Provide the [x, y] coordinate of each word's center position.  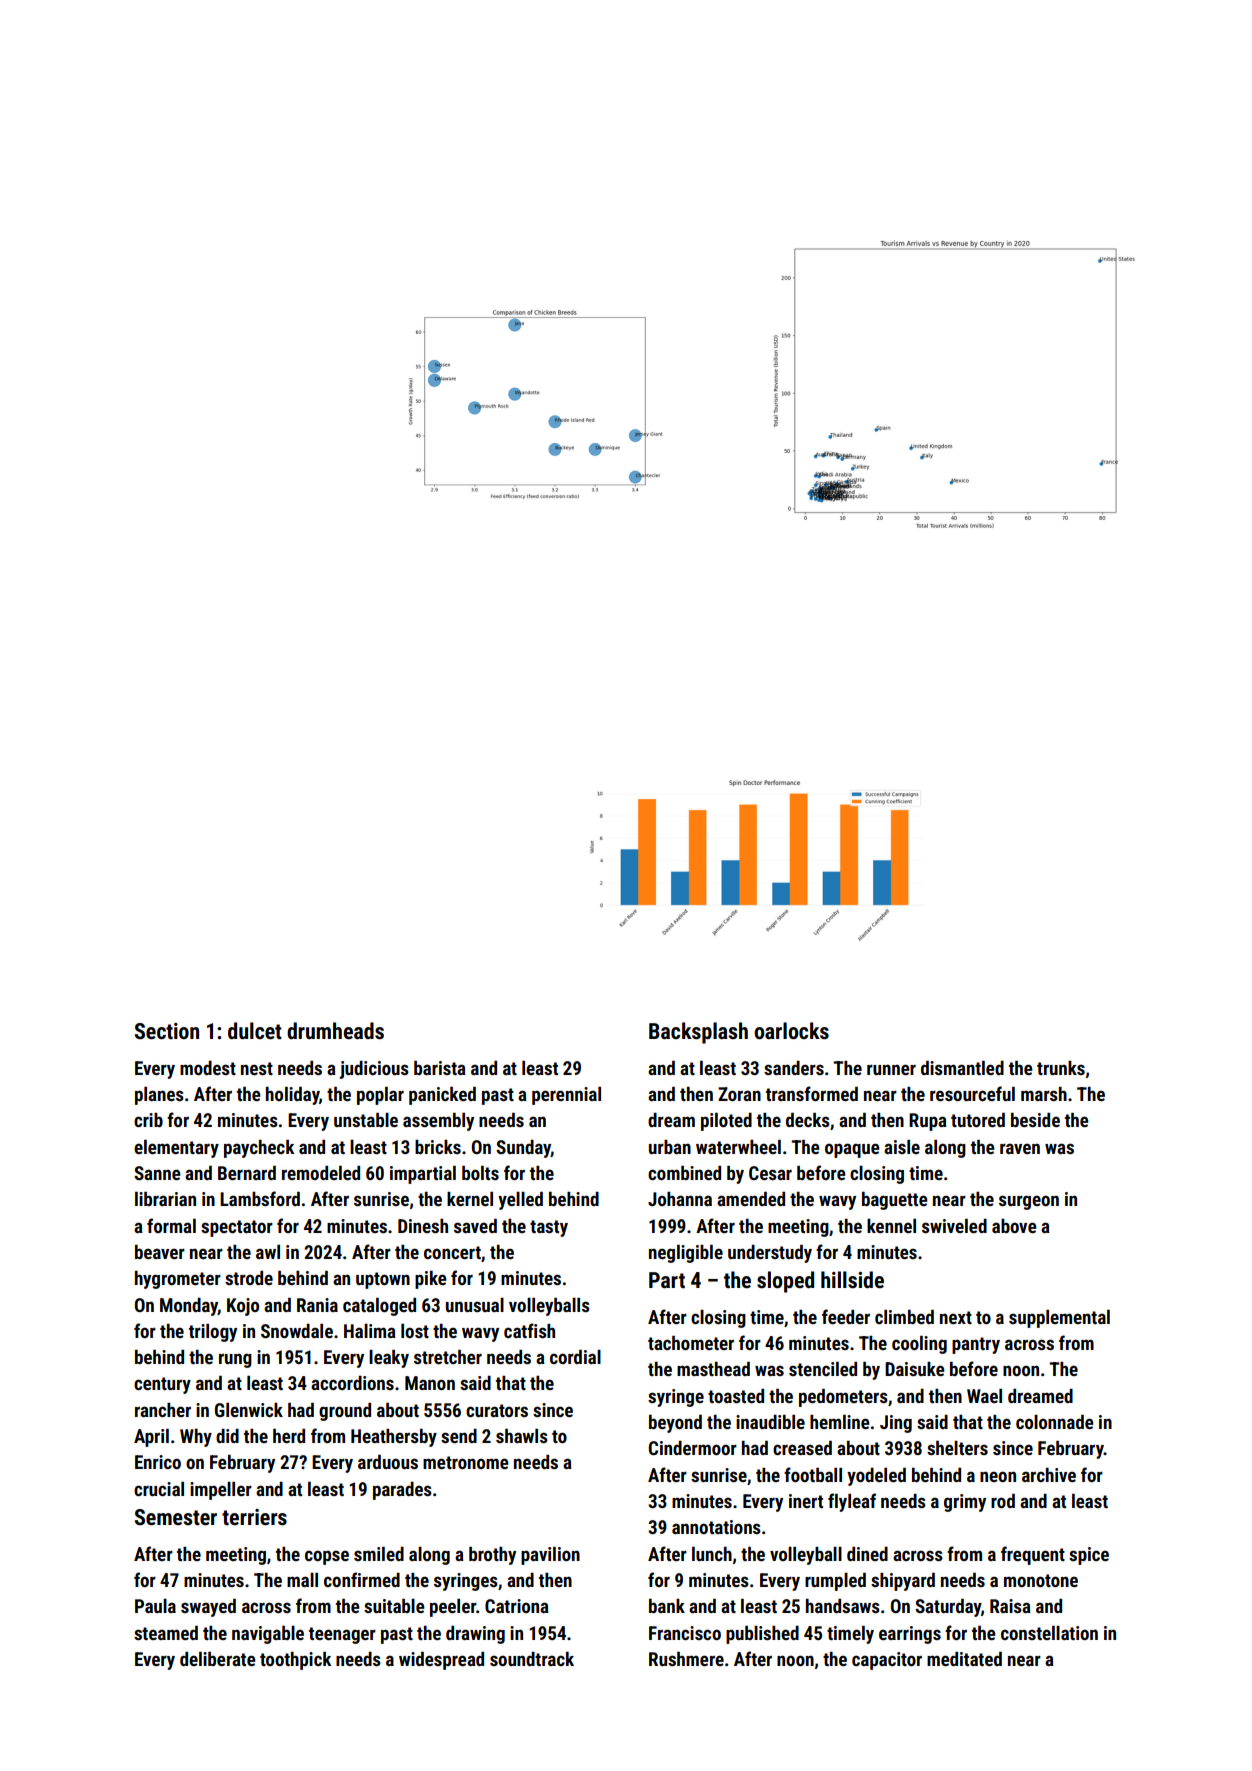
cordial [575, 1357]
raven [1020, 1148]
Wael [984, 1396]
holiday [292, 1096]
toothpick [295, 1661]
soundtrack [532, 1659]
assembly [438, 1122]
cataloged [379, 1307]
